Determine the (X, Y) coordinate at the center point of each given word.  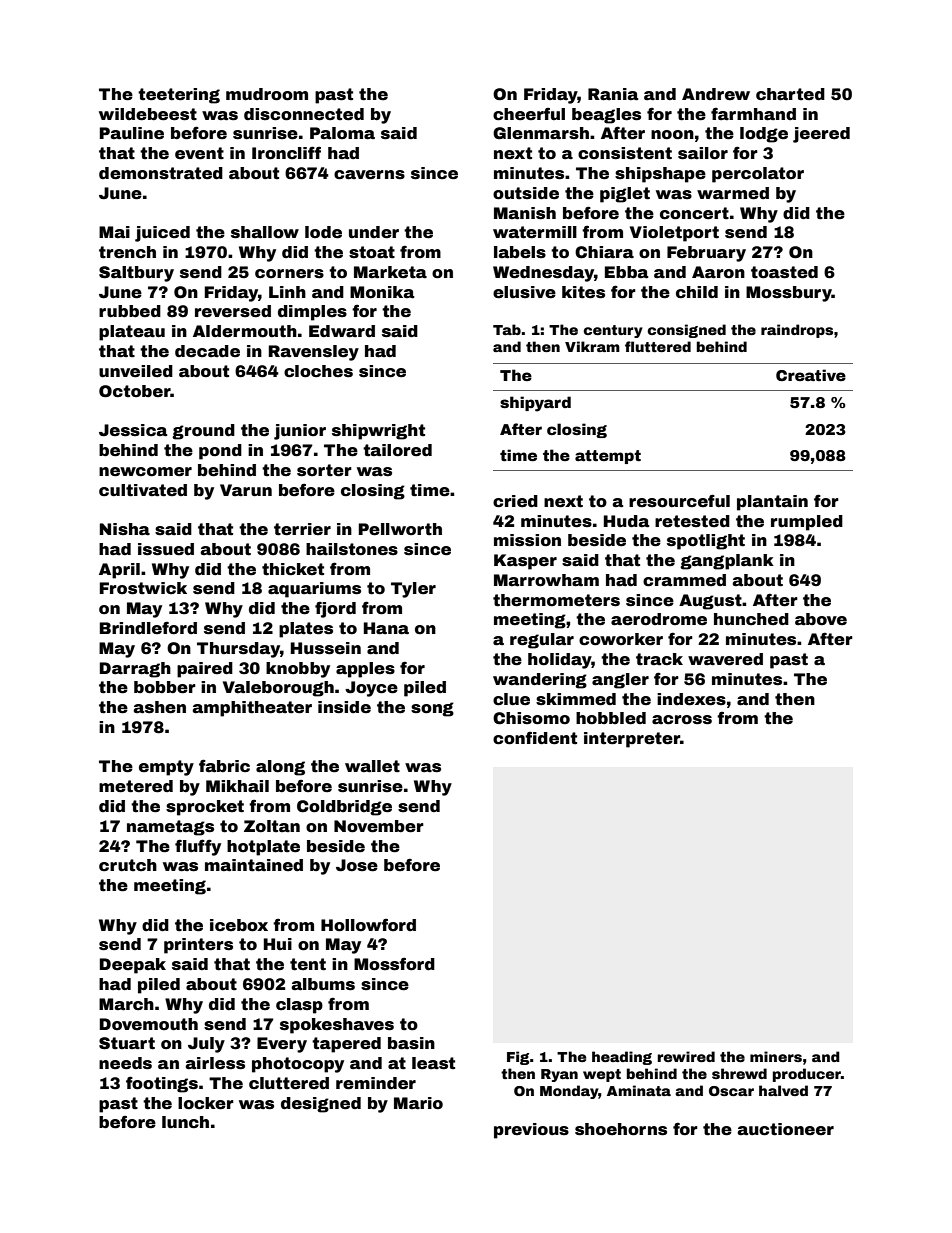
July (206, 1045)
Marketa (390, 272)
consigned (687, 331)
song (432, 709)
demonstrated (161, 173)
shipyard (535, 404)
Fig (518, 1058)
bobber (165, 687)
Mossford (394, 964)
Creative (811, 375)
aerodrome (659, 619)
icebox (239, 925)
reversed (233, 311)
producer (807, 1075)
